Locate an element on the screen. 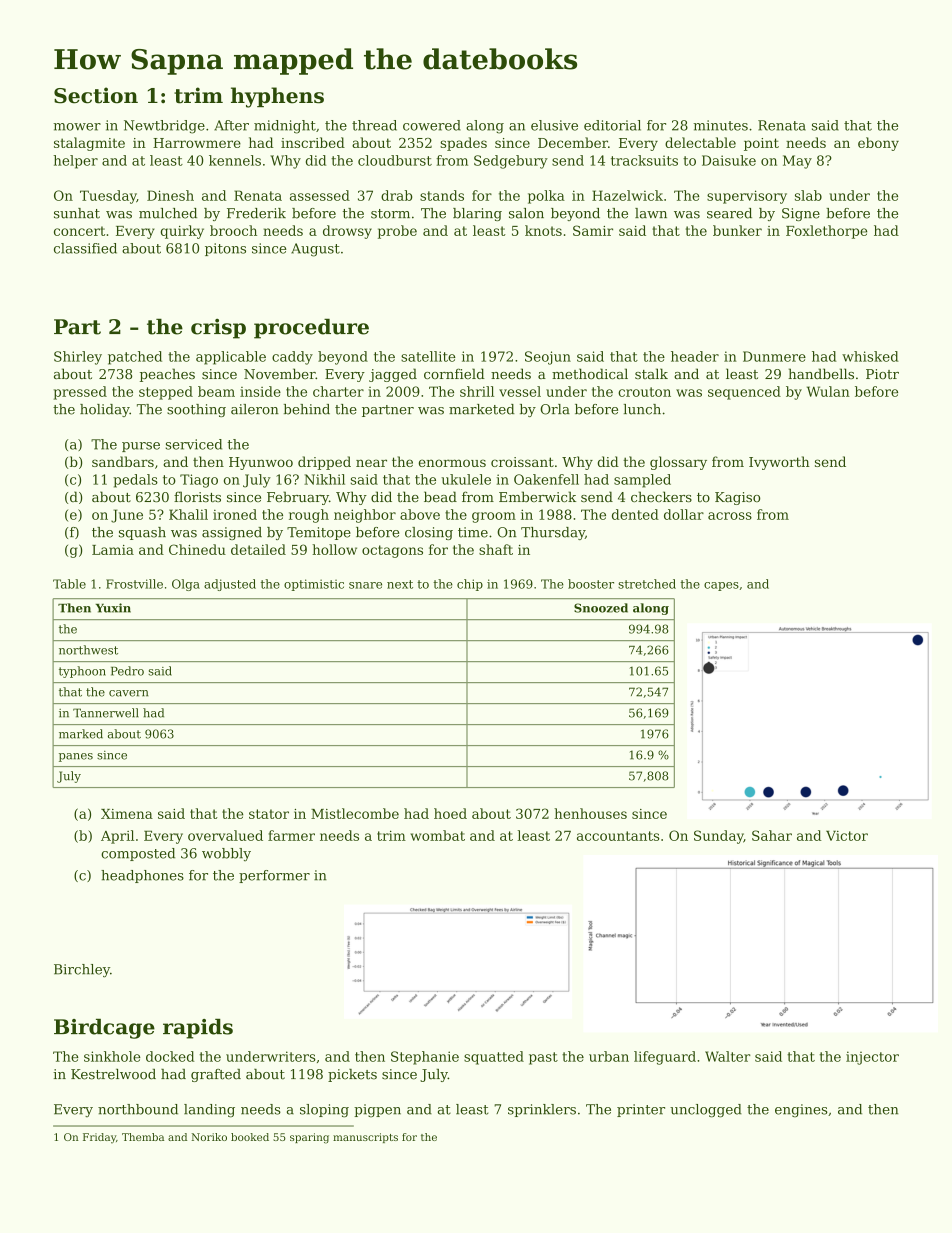  Birchley is located at coordinates (82, 971).
